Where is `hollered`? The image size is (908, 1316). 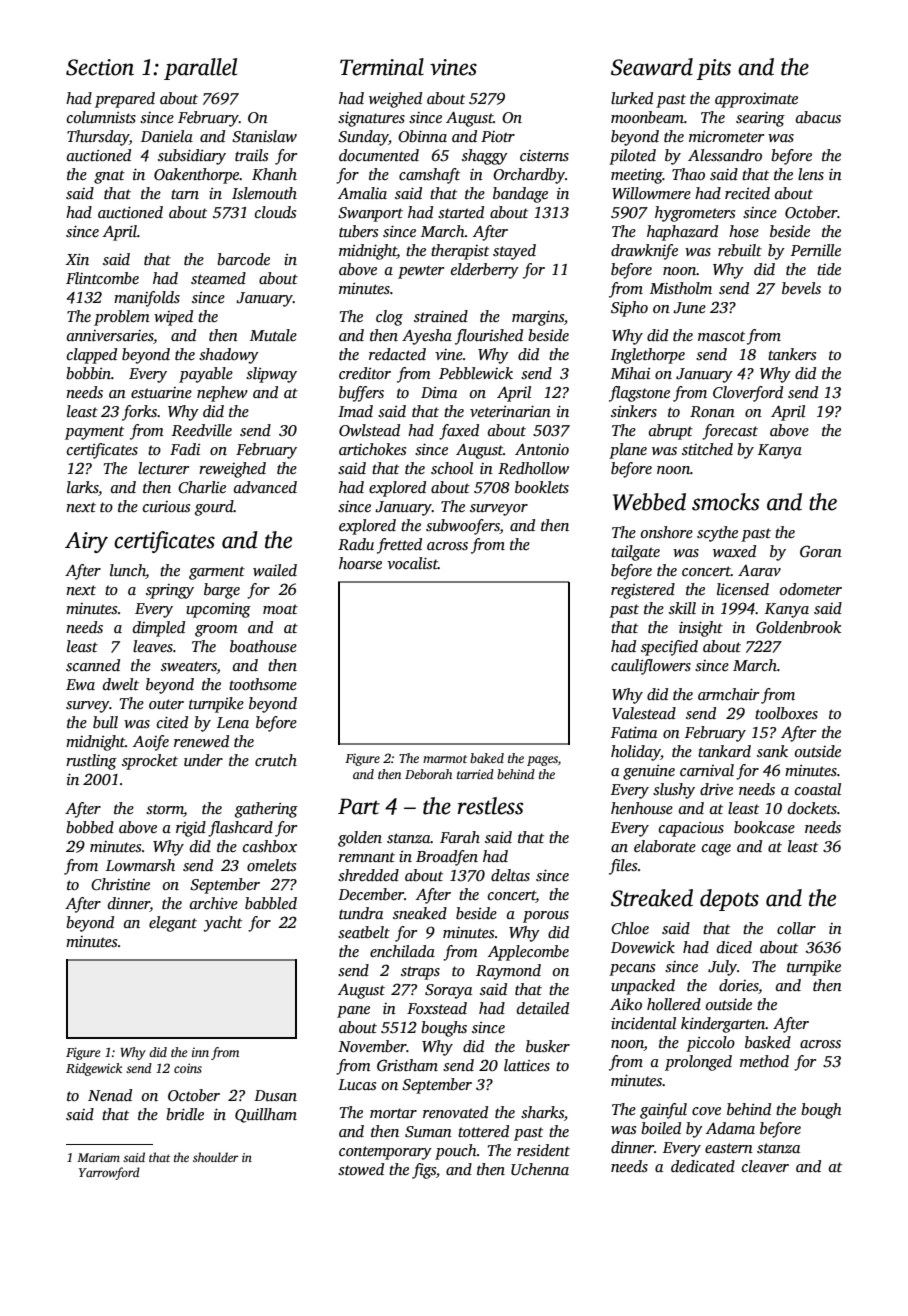
hollered is located at coordinates (674, 1004).
